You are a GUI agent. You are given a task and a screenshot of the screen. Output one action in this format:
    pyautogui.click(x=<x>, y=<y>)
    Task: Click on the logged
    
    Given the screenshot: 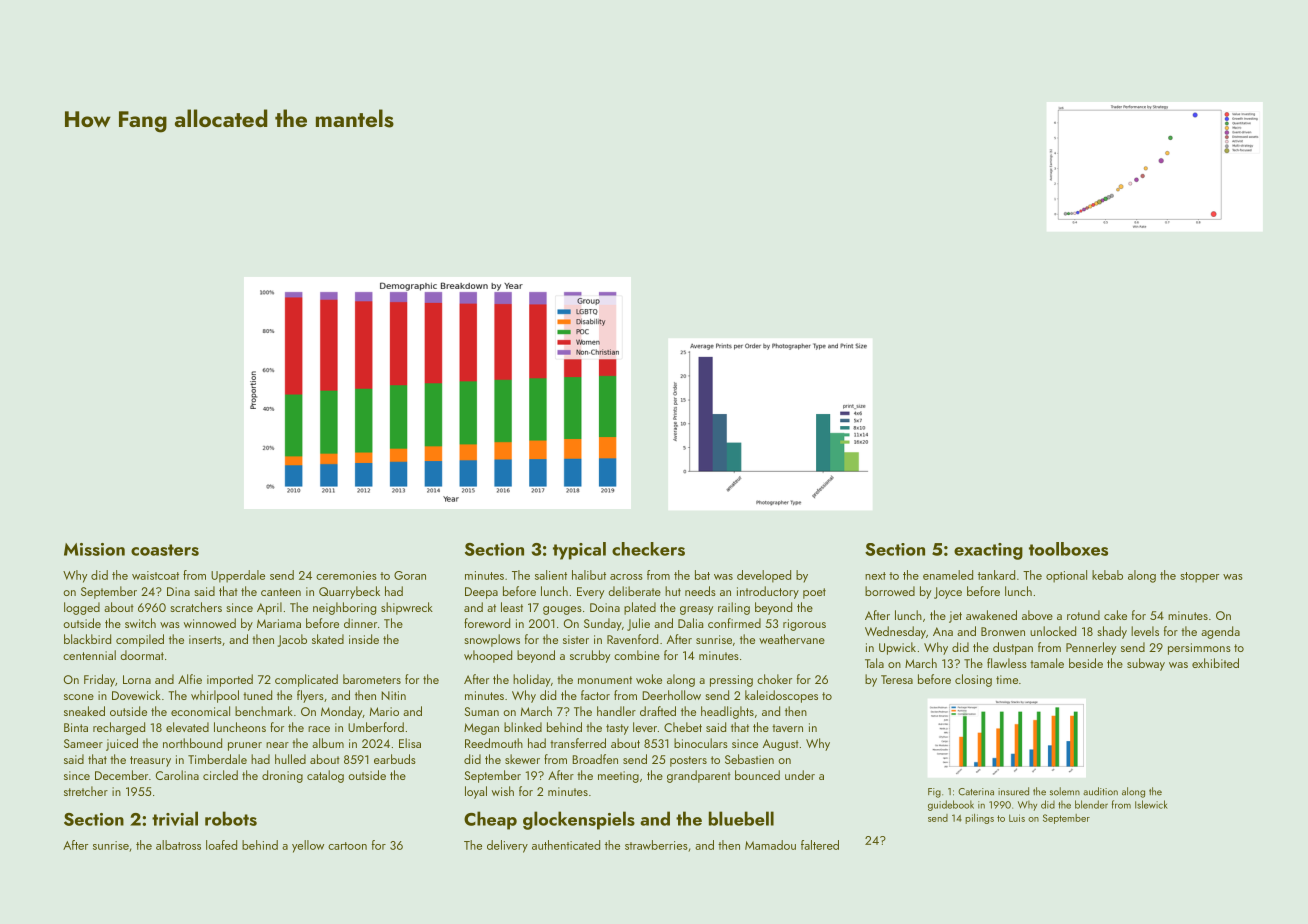 What is the action you would take?
    pyautogui.click(x=82, y=608)
